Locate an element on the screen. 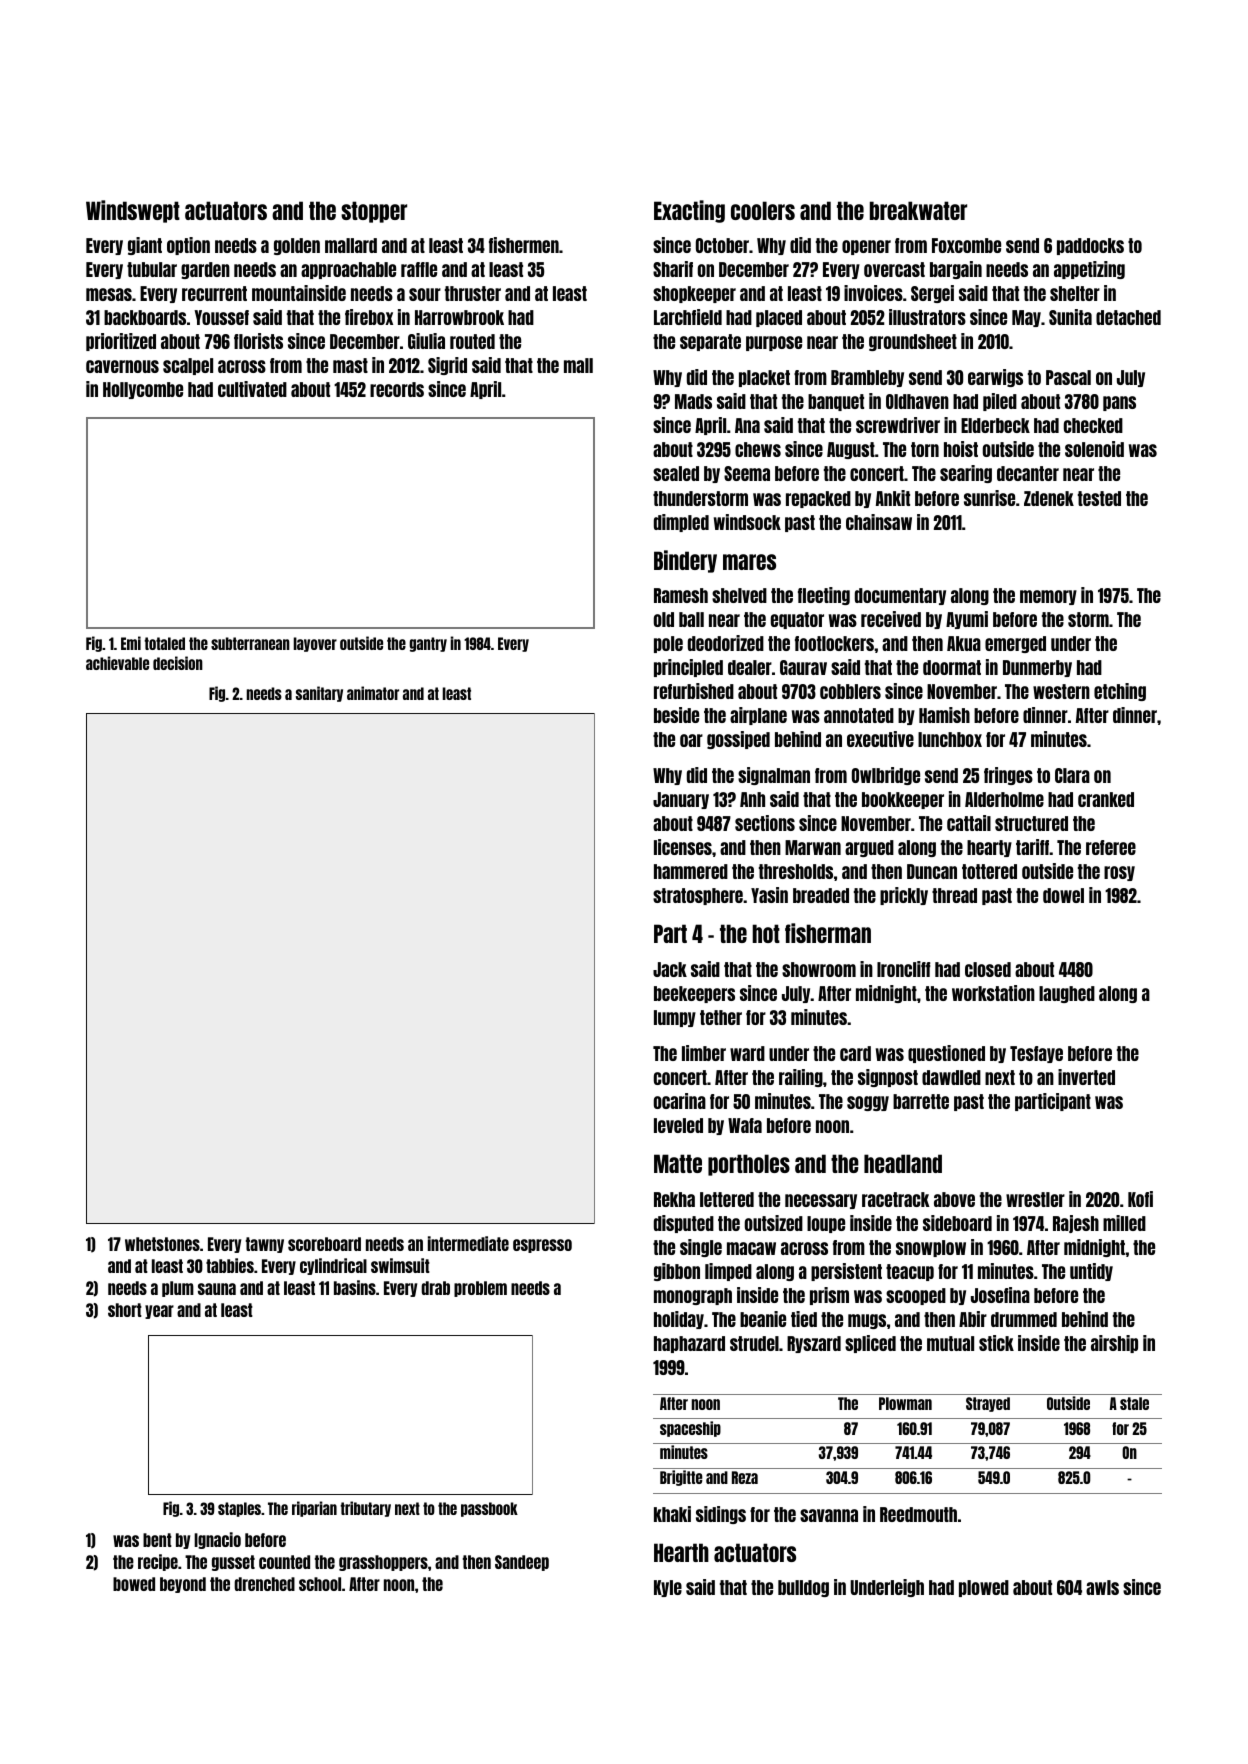 This screenshot has width=1248, height=1764. Brambleby is located at coordinates (867, 378).
